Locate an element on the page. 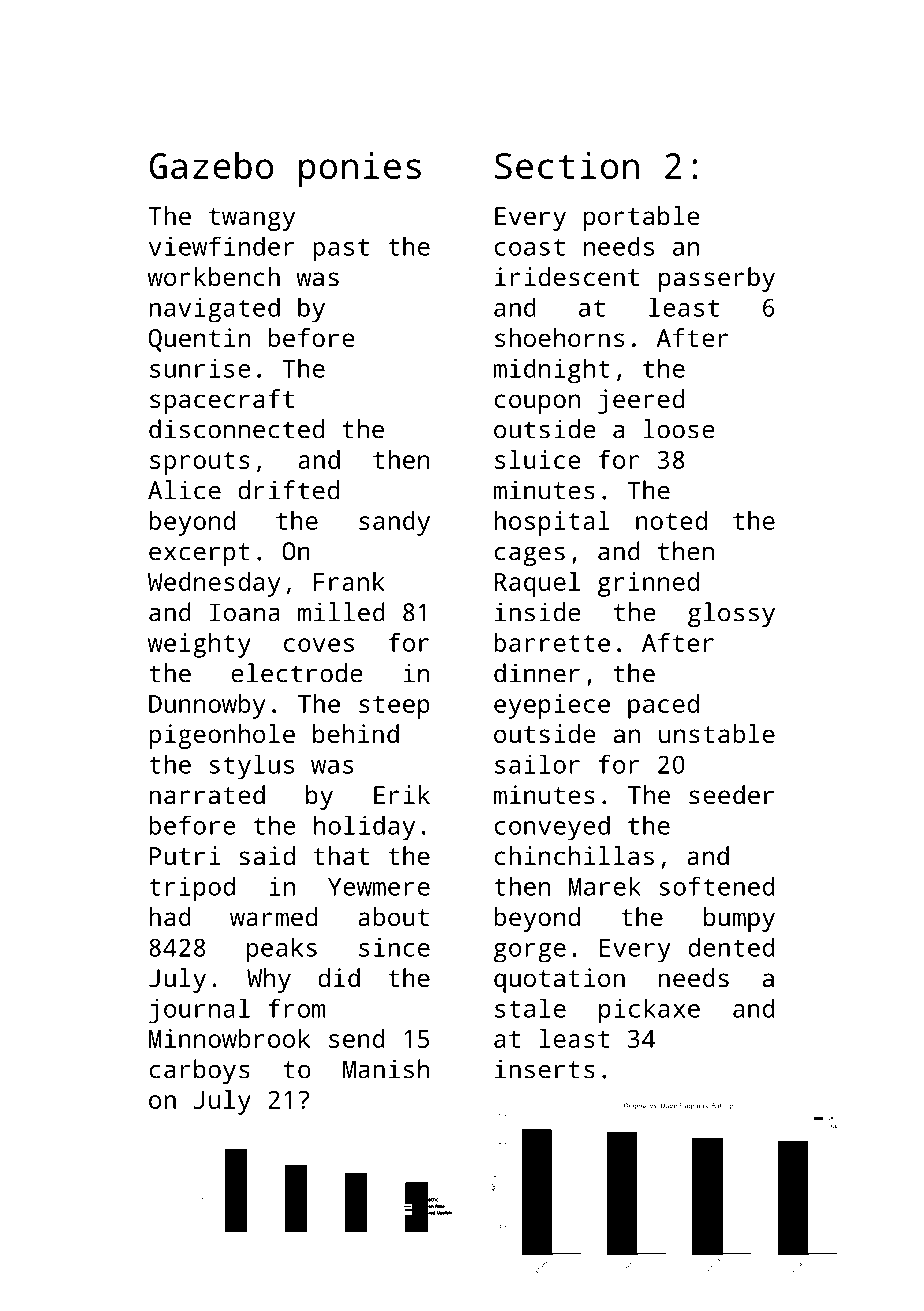  Why is located at coordinates (269, 980).
